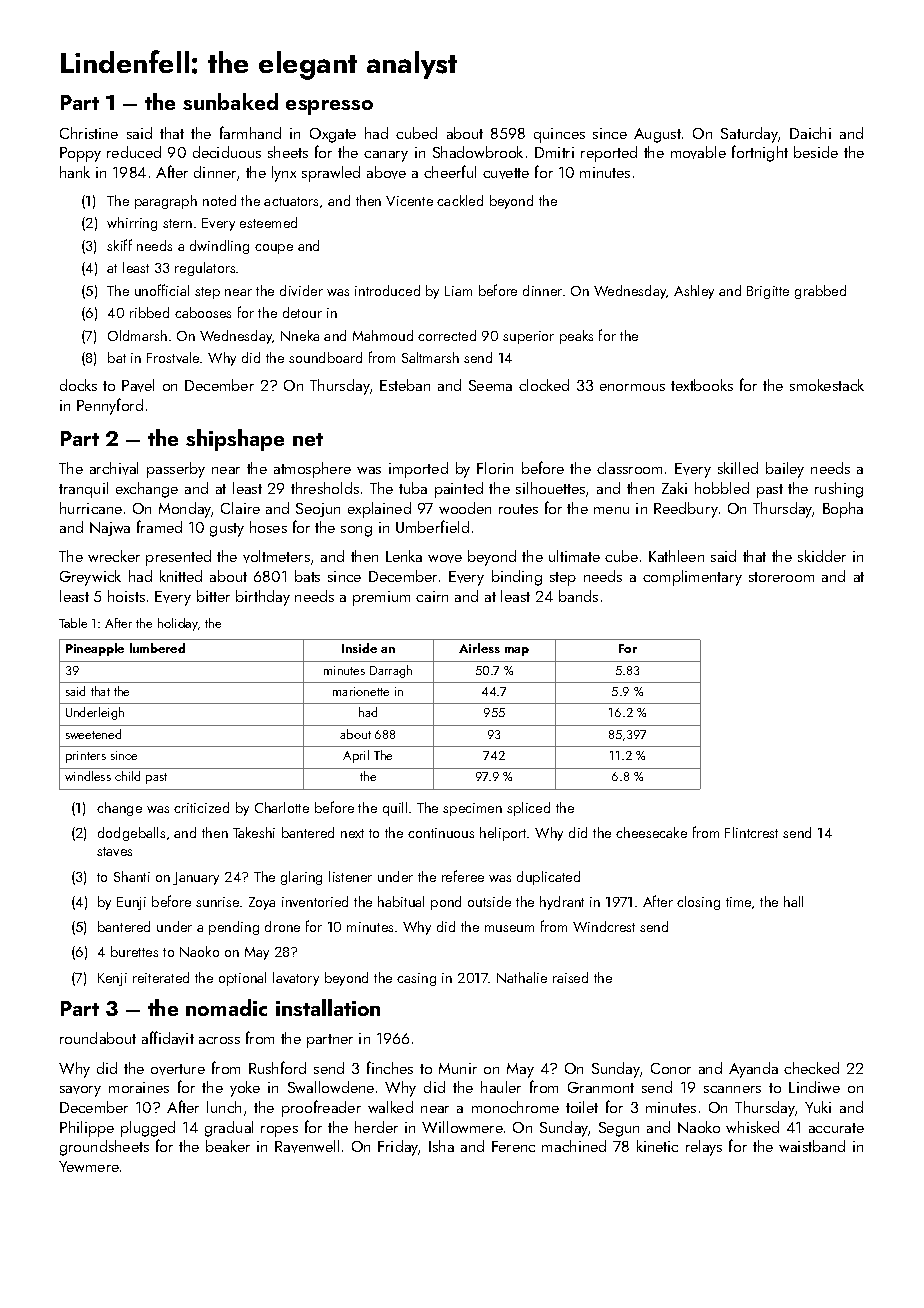 The width and height of the document is (924, 1308). What do you see at coordinates (513, 1146) in the document?
I see `Ferenc` at bounding box center [513, 1146].
